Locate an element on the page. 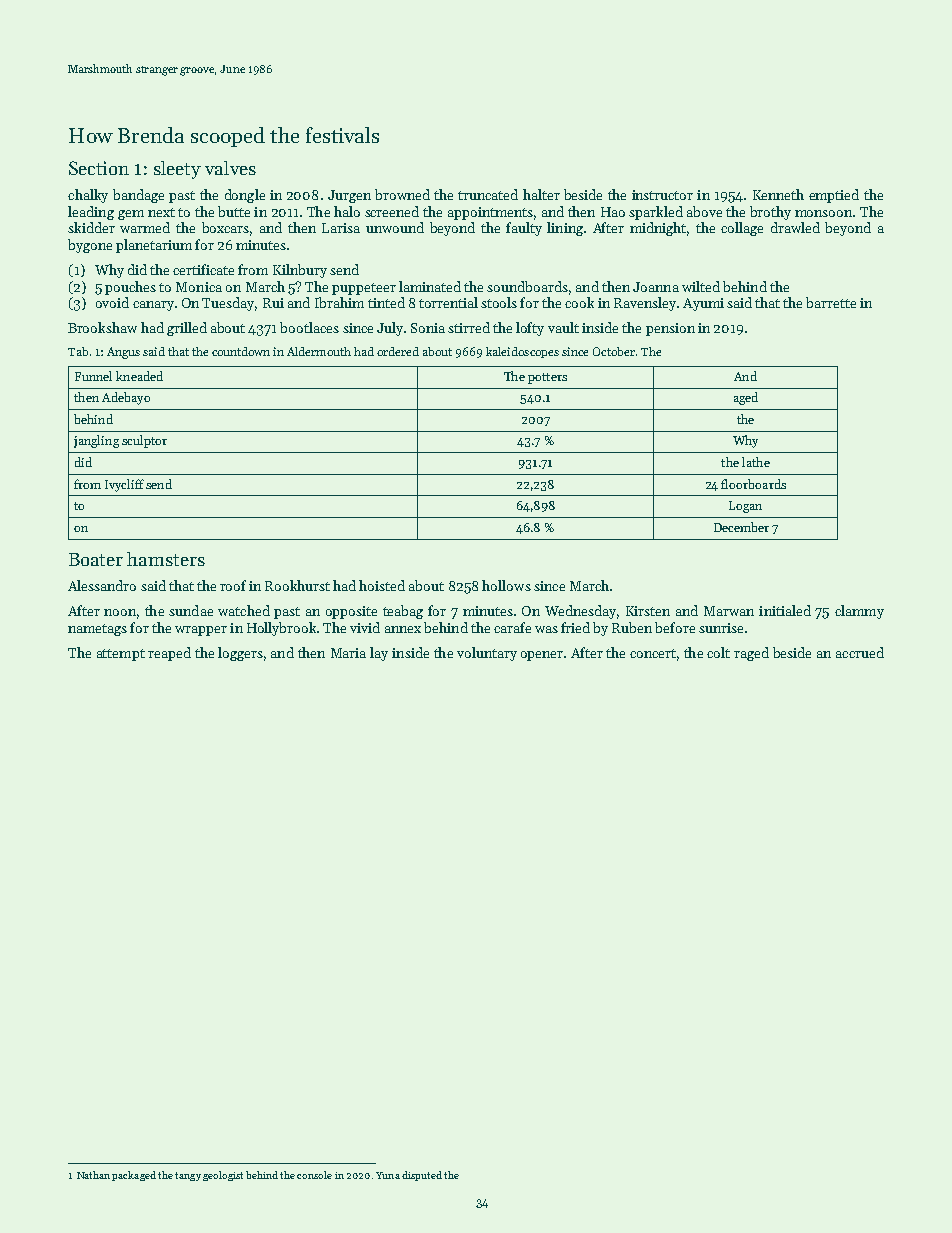 This image has width=952, height=1233. geologist is located at coordinates (223, 1176).
